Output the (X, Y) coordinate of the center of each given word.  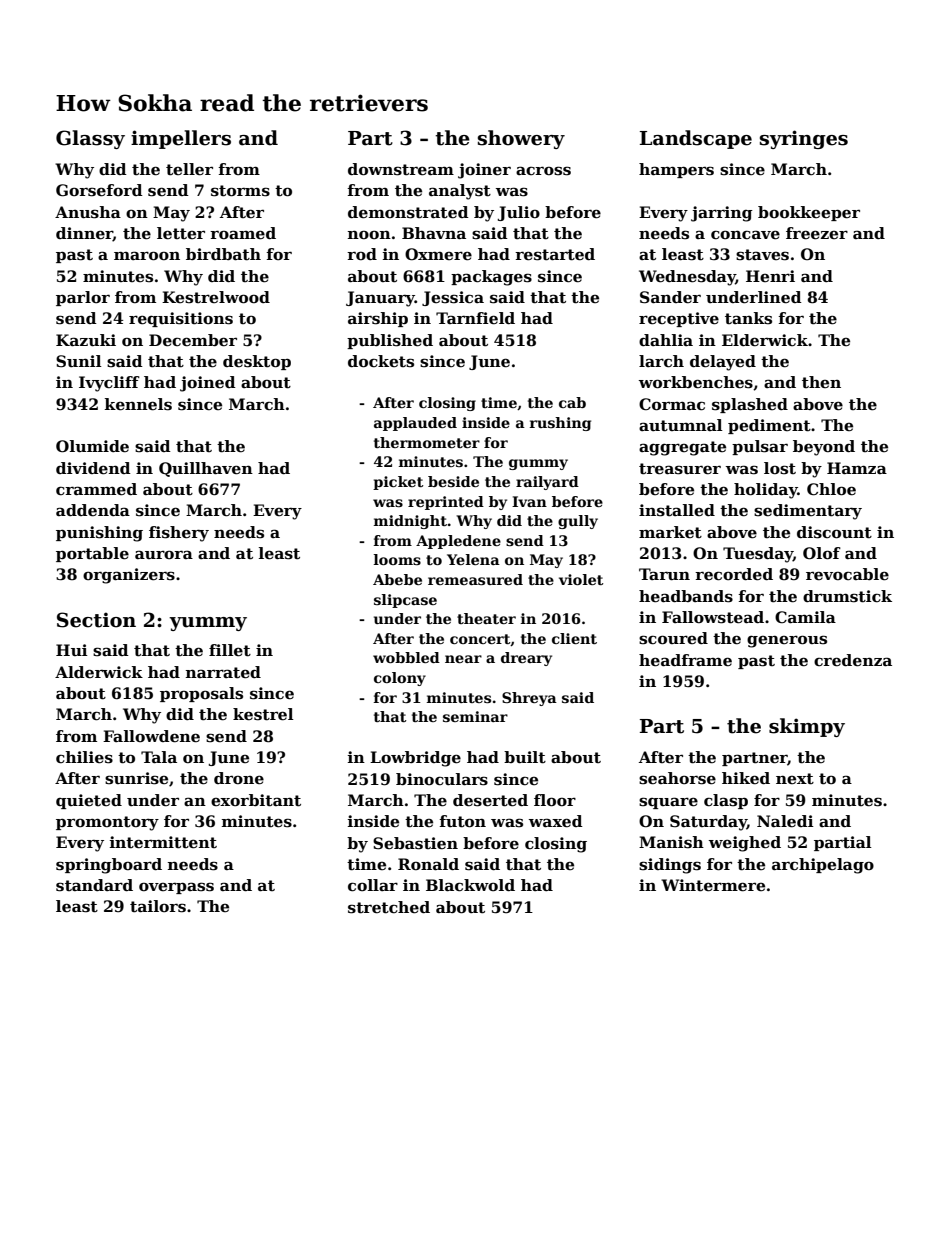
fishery (179, 534)
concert (480, 639)
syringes (804, 139)
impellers (181, 139)
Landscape (696, 139)
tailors (158, 906)
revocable (847, 574)
